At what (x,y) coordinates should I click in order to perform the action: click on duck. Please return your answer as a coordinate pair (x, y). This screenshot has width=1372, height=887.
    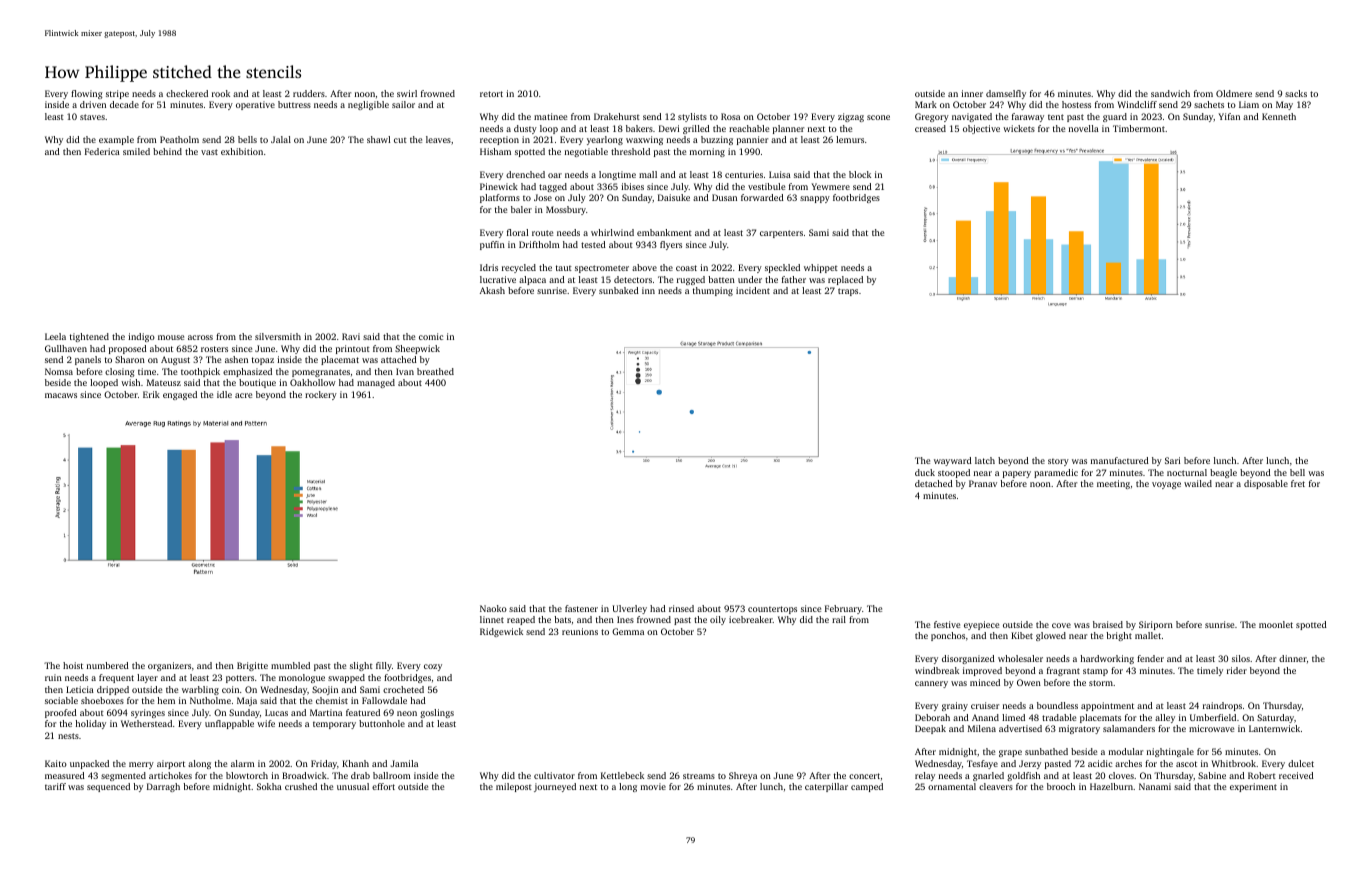
    Looking at the image, I should click on (925, 472).
